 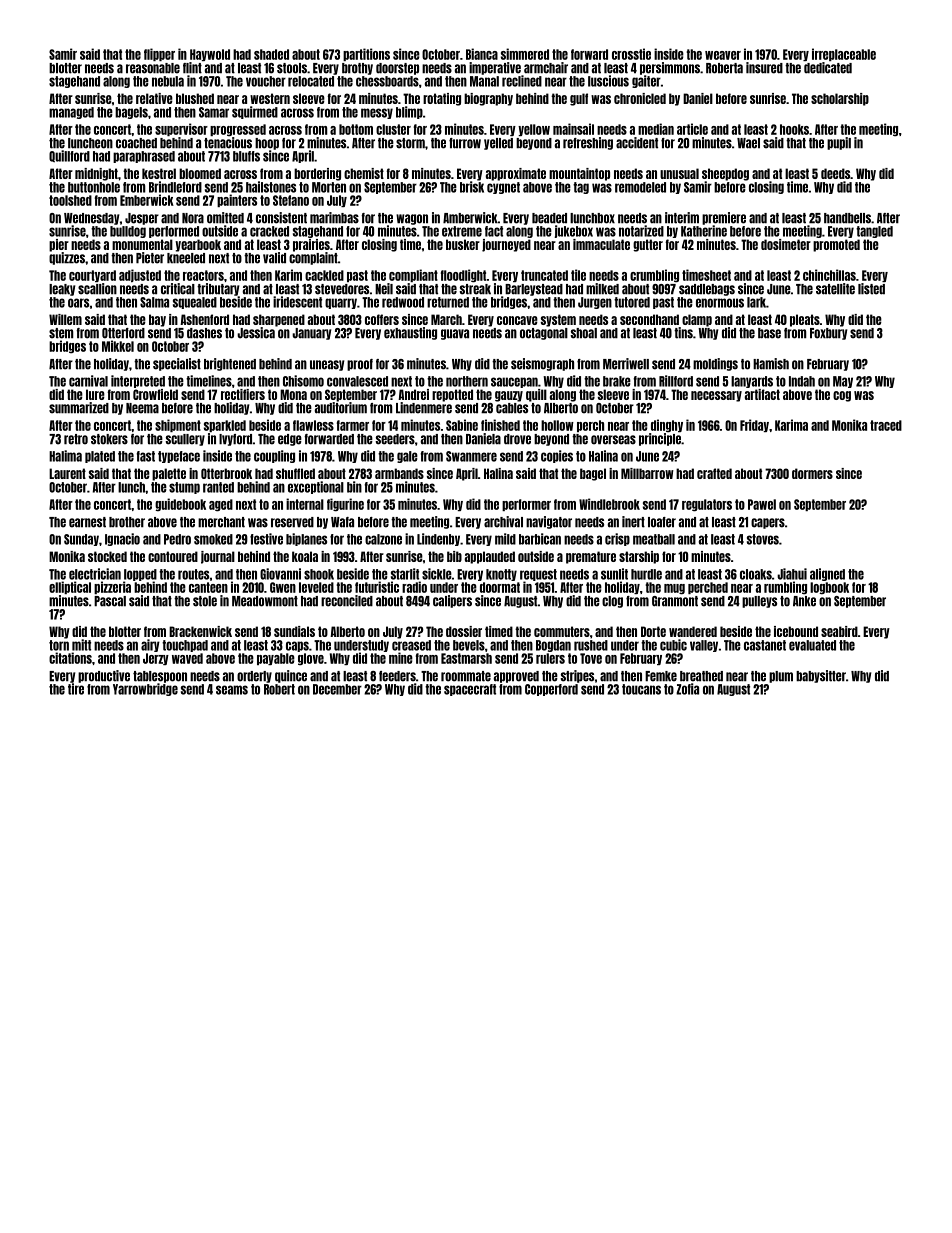 I want to click on reclined, so click(x=522, y=81).
